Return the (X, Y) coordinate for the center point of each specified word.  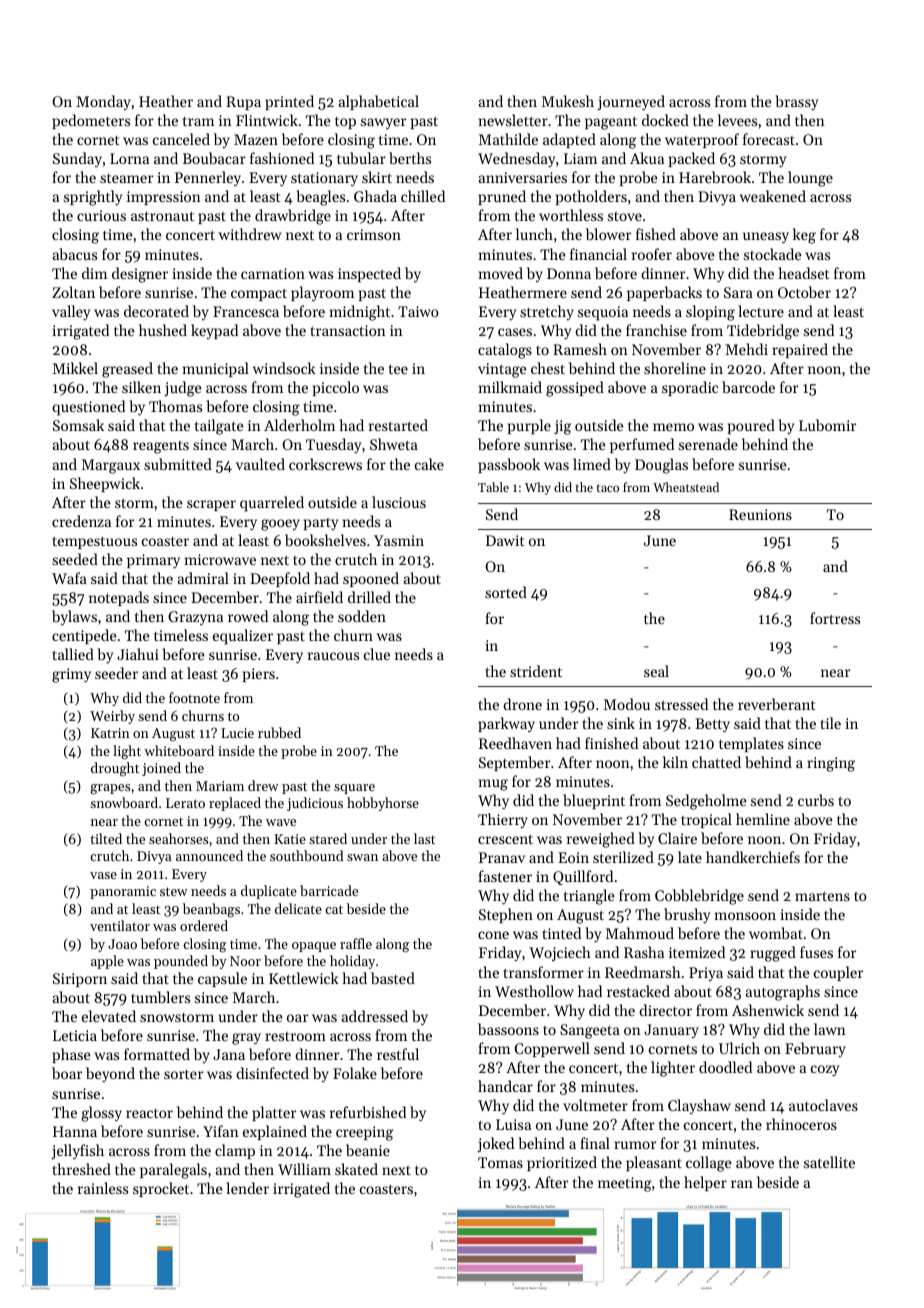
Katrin (110, 733)
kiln (675, 762)
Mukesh (568, 101)
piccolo (336, 388)
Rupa (243, 103)
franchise (656, 330)
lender (247, 1188)
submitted (178, 464)
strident (536, 671)
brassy (796, 102)
